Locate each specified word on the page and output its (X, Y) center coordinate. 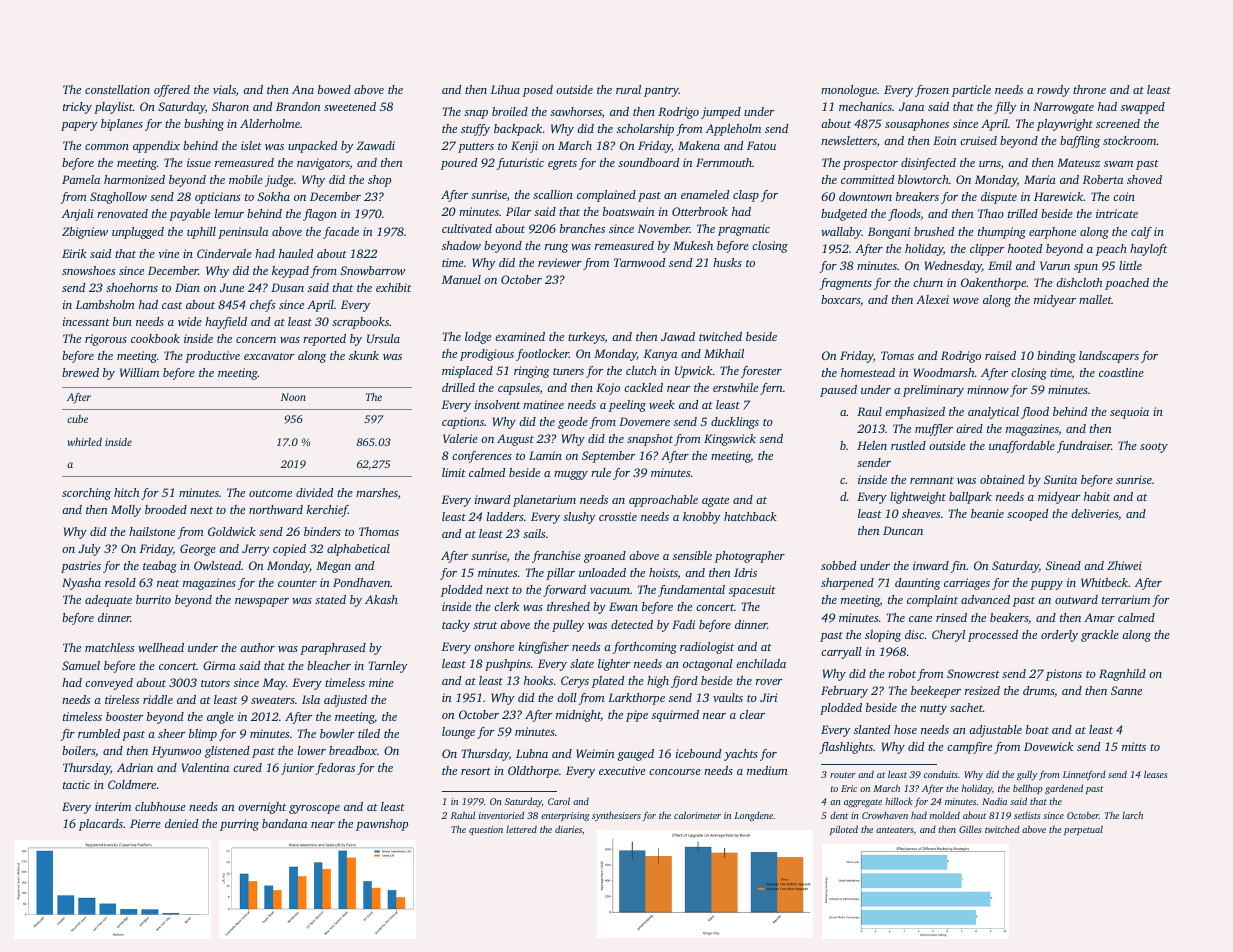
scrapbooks (360, 323)
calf (1141, 233)
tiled (369, 733)
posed (538, 91)
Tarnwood (639, 262)
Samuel (81, 665)
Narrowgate (1063, 108)
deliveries (1094, 513)
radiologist (707, 648)
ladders (505, 516)
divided (314, 492)
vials (224, 89)
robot (902, 673)
